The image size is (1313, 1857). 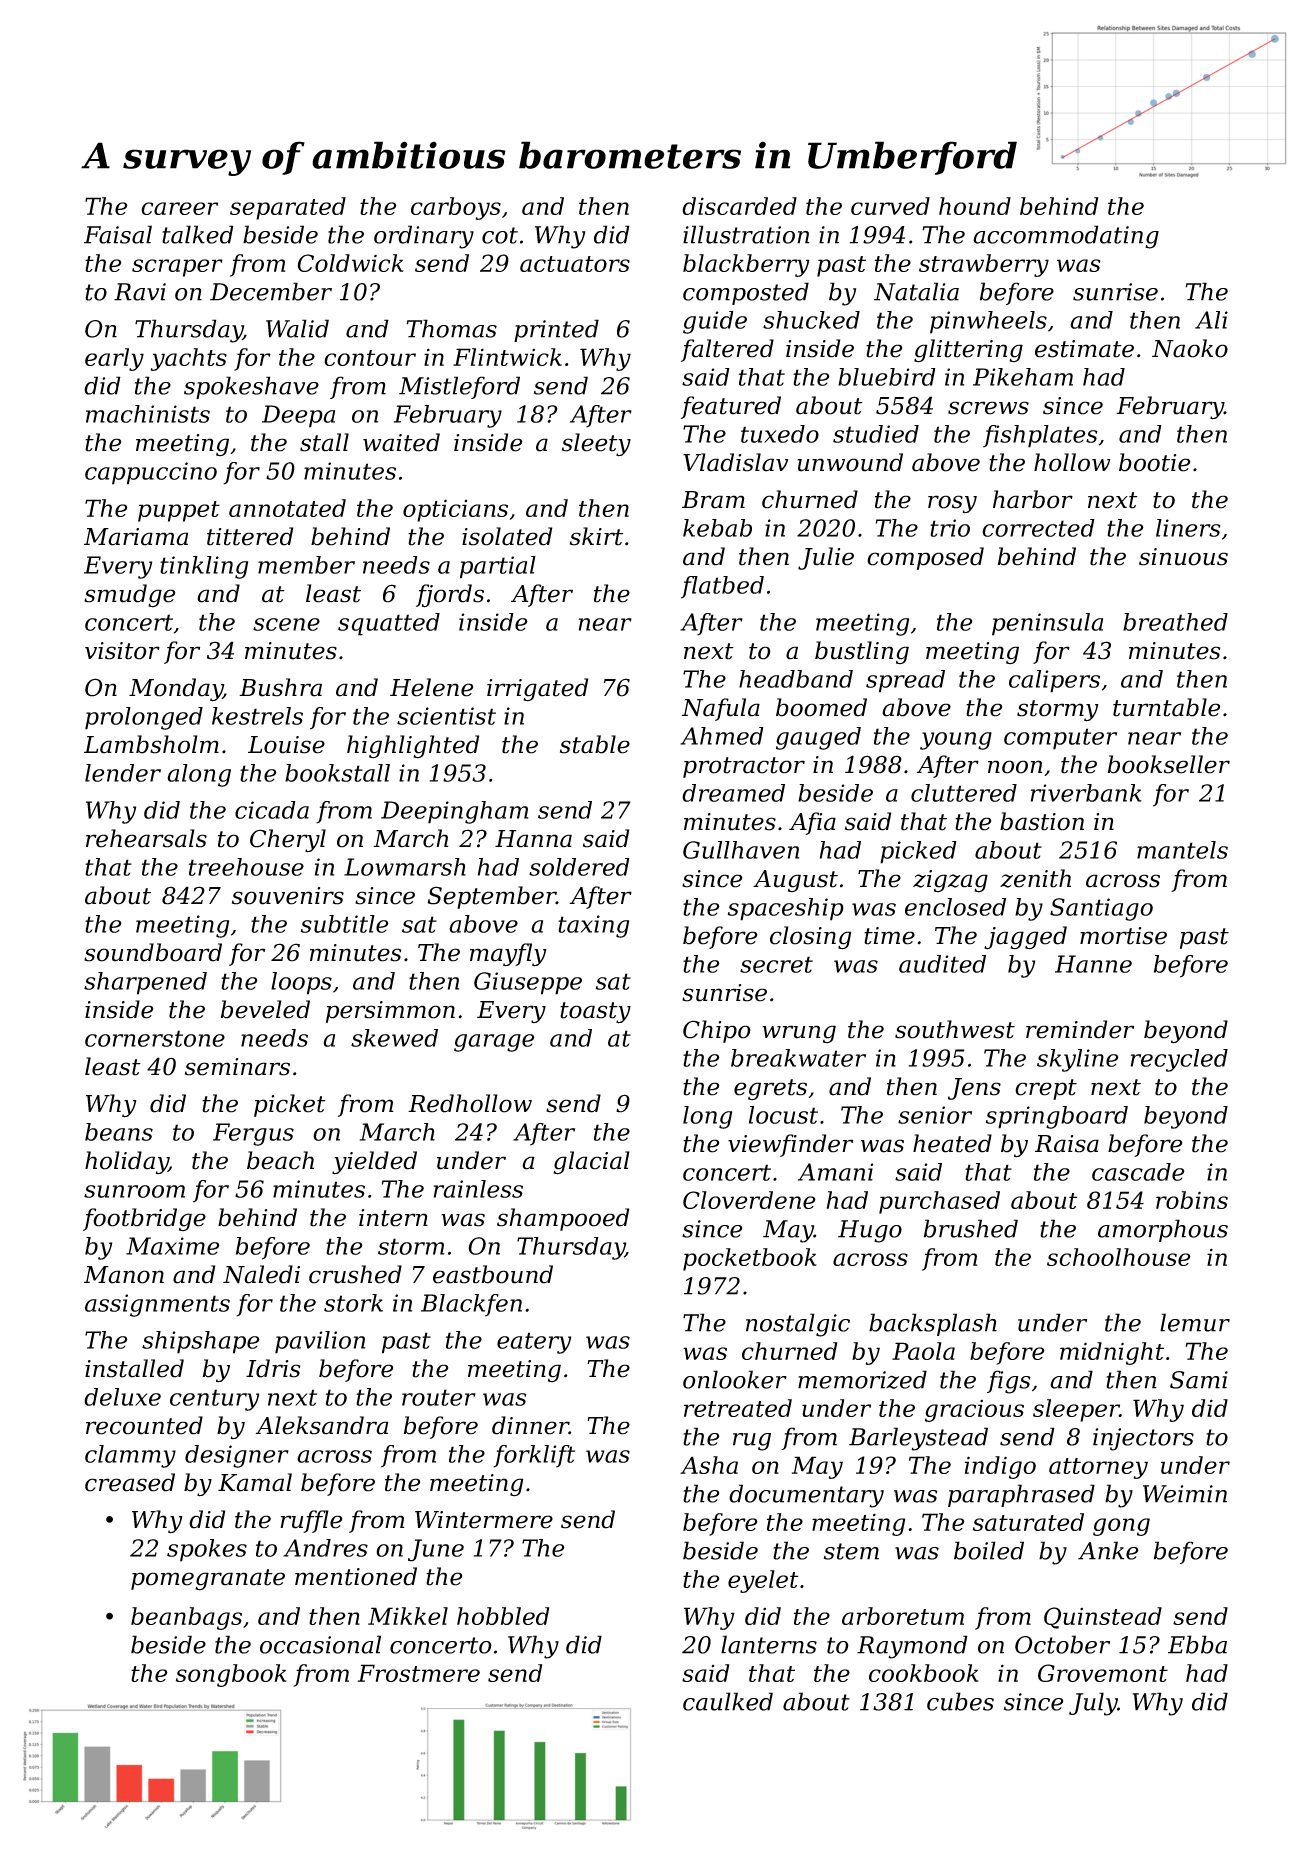 What do you see at coordinates (1154, 462) in the image?
I see `bootie` at bounding box center [1154, 462].
